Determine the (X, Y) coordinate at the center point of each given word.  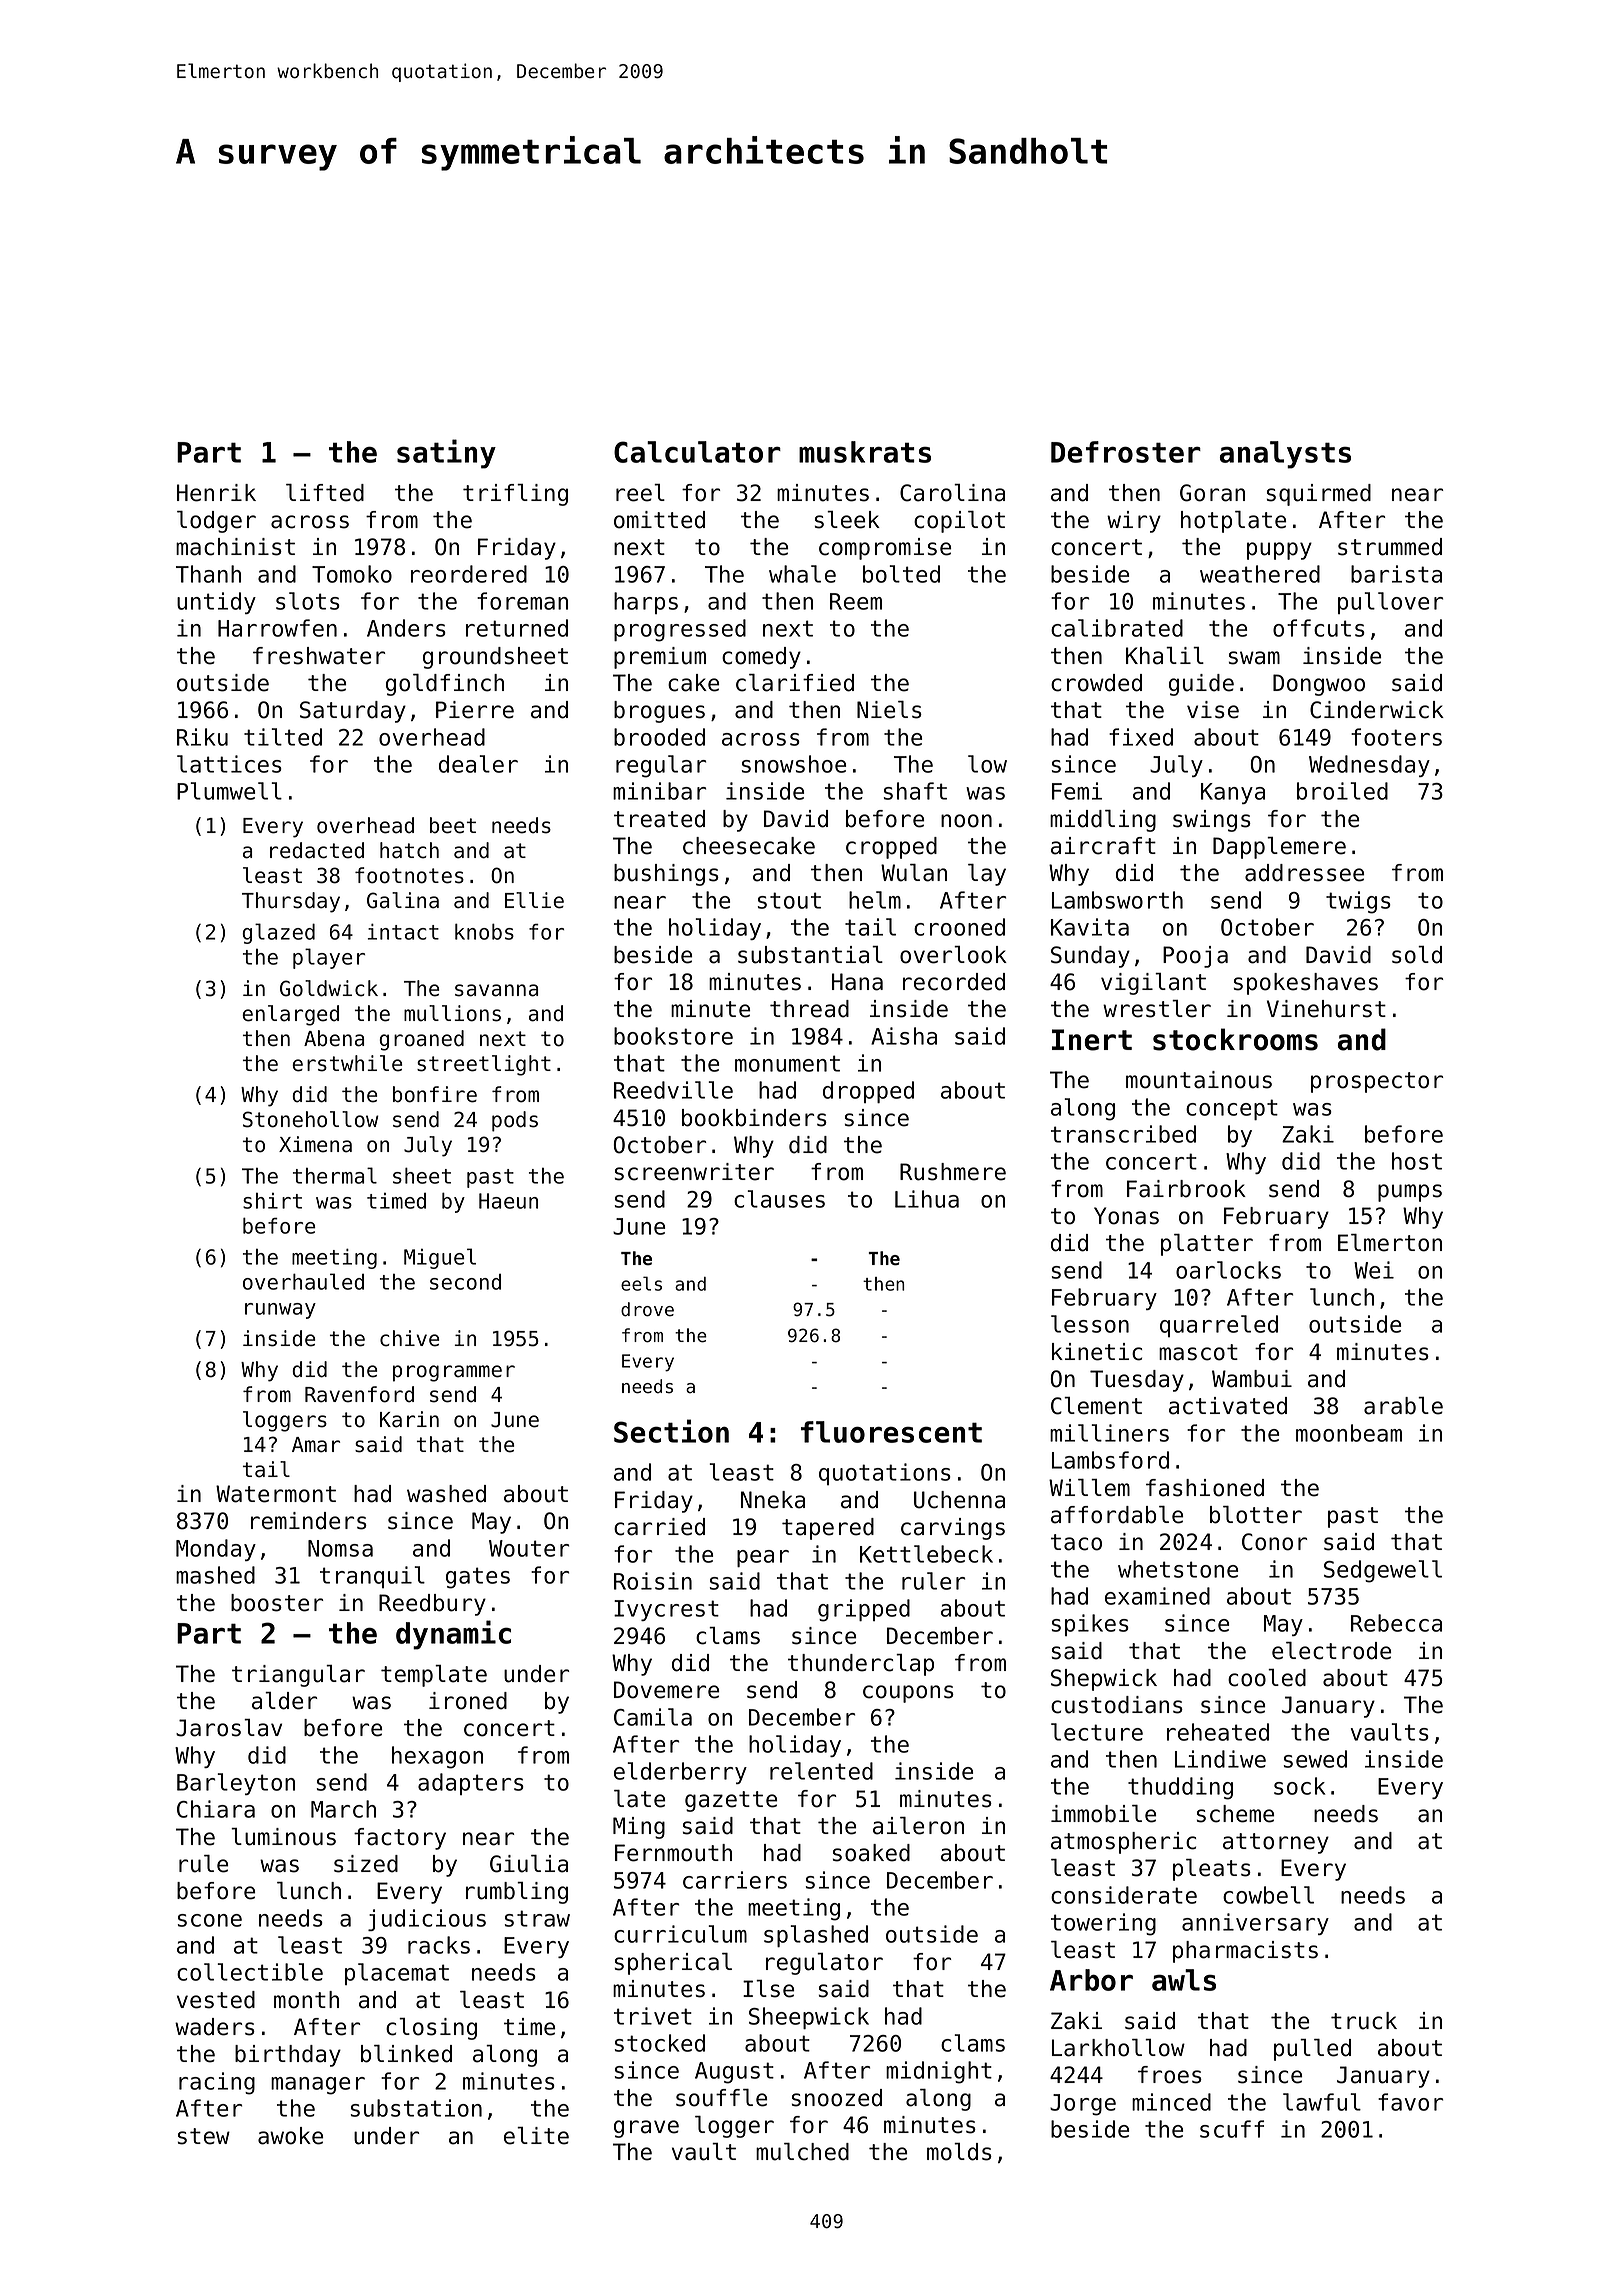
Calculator (697, 452)
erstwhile (347, 1063)
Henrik (216, 493)
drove (647, 1309)
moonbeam (1349, 1433)
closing (431, 2029)
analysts (1285, 455)
